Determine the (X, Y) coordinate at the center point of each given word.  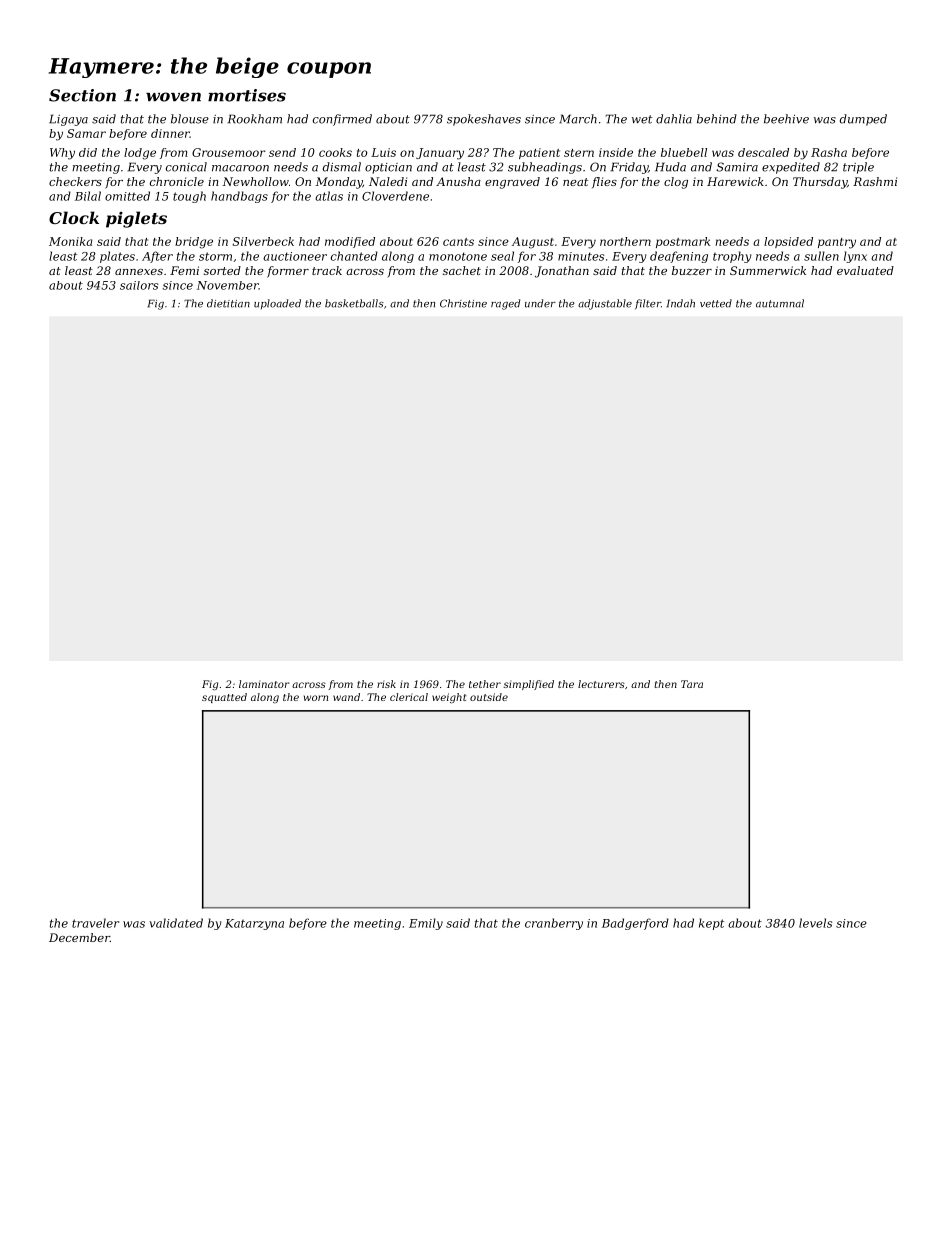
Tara (692, 684)
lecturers (601, 684)
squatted (224, 698)
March (578, 119)
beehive (786, 119)
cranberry (554, 924)
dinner (170, 133)
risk (386, 684)
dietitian (228, 303)
